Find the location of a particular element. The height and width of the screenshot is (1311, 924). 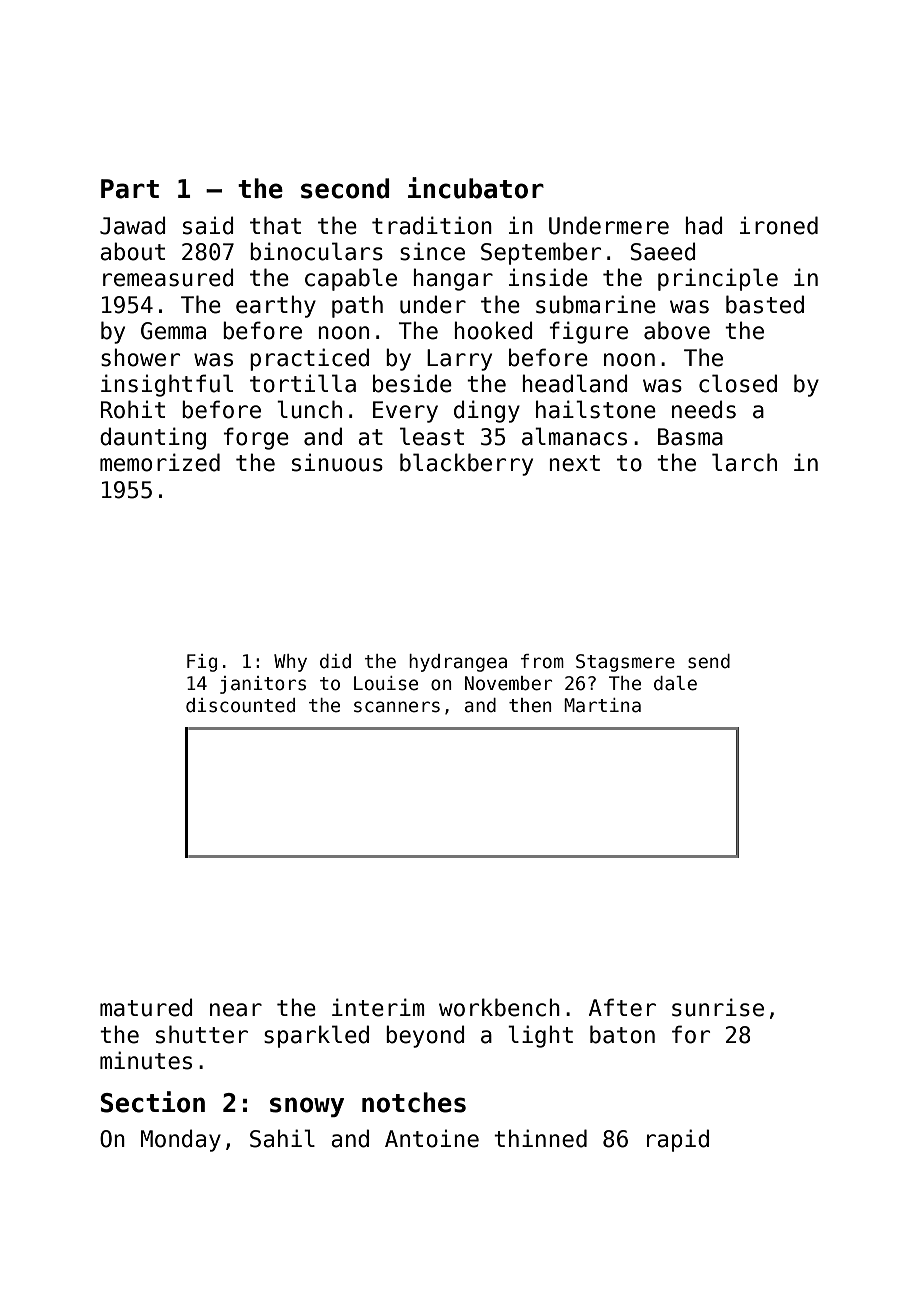

about is located at coordinates (132, 251).
